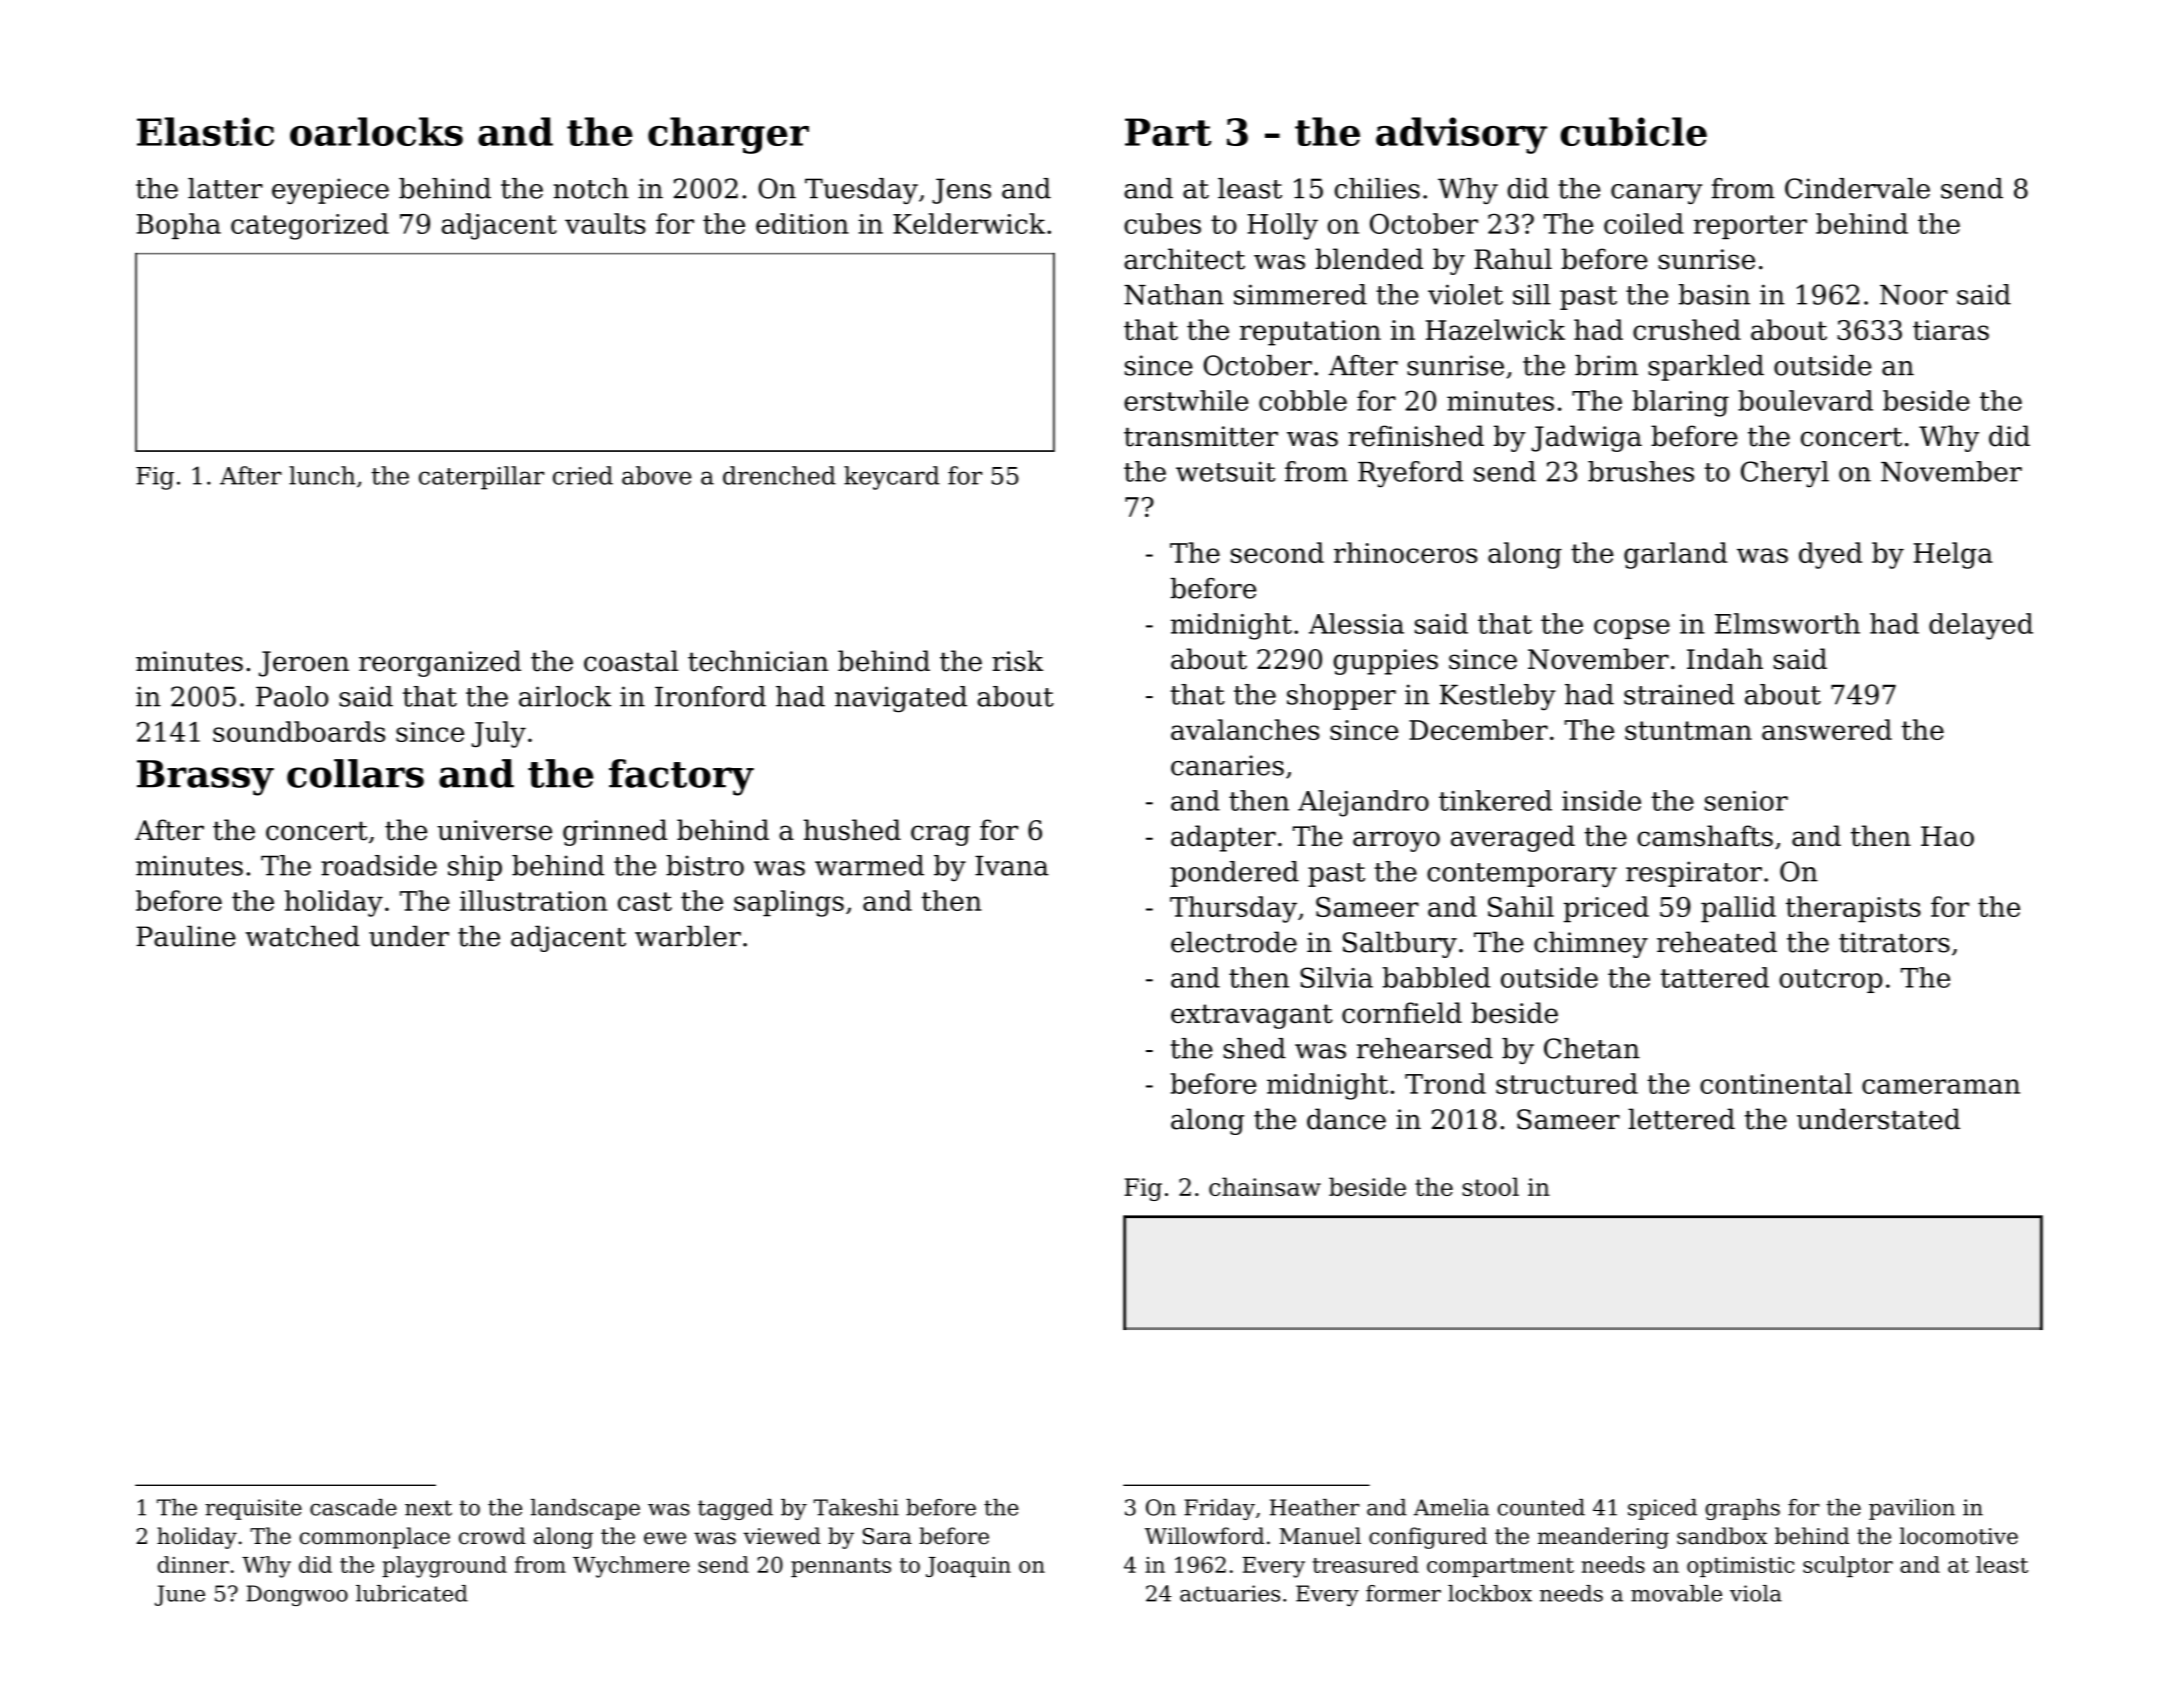  Describe the element at coordinates (353, 1507) in the document. I see `cascade` at that location.
